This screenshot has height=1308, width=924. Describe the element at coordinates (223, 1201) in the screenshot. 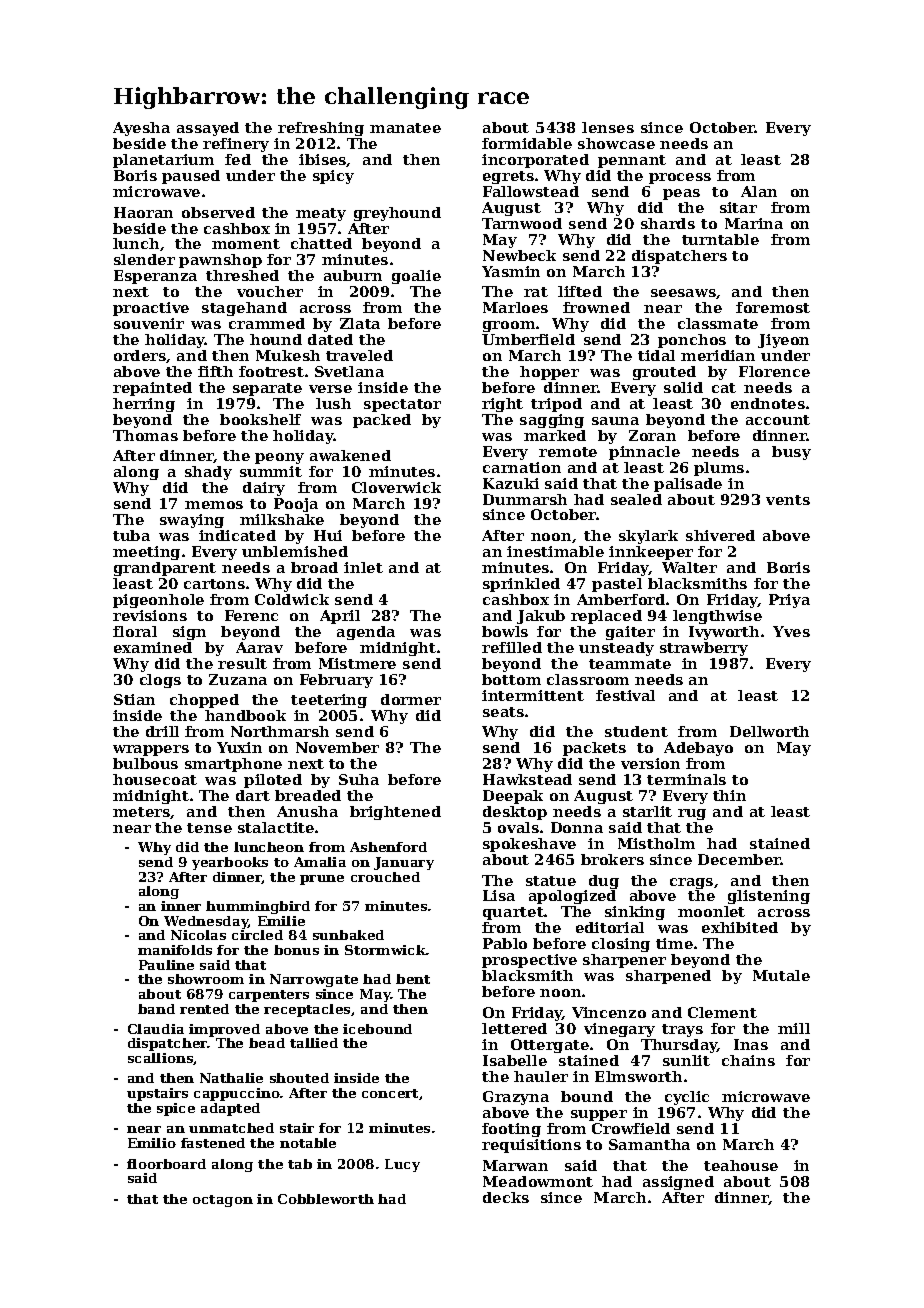

I see `octagon` at that location.
